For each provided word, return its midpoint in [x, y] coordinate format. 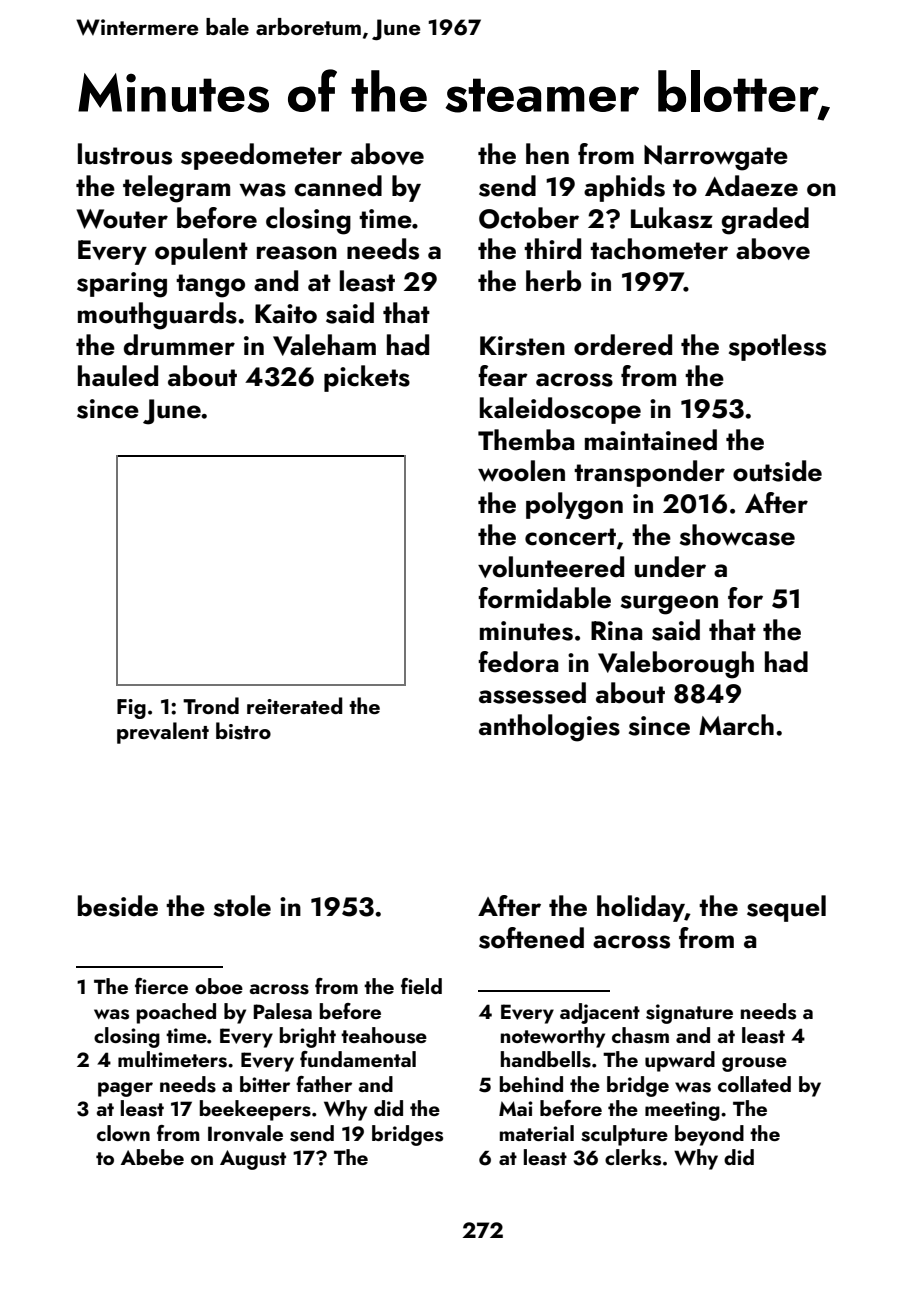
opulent [201, 251]
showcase [737, 535]
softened [531, 938]
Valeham [324, 345]
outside [777, 471]
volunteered [551, 567]
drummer [179, 345]
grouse [754, 1064]
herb [553, 281]
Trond [211, 705]
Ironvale [245, 1133]
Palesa [282, 1011]
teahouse [384, 1035]
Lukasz [672, 218]
